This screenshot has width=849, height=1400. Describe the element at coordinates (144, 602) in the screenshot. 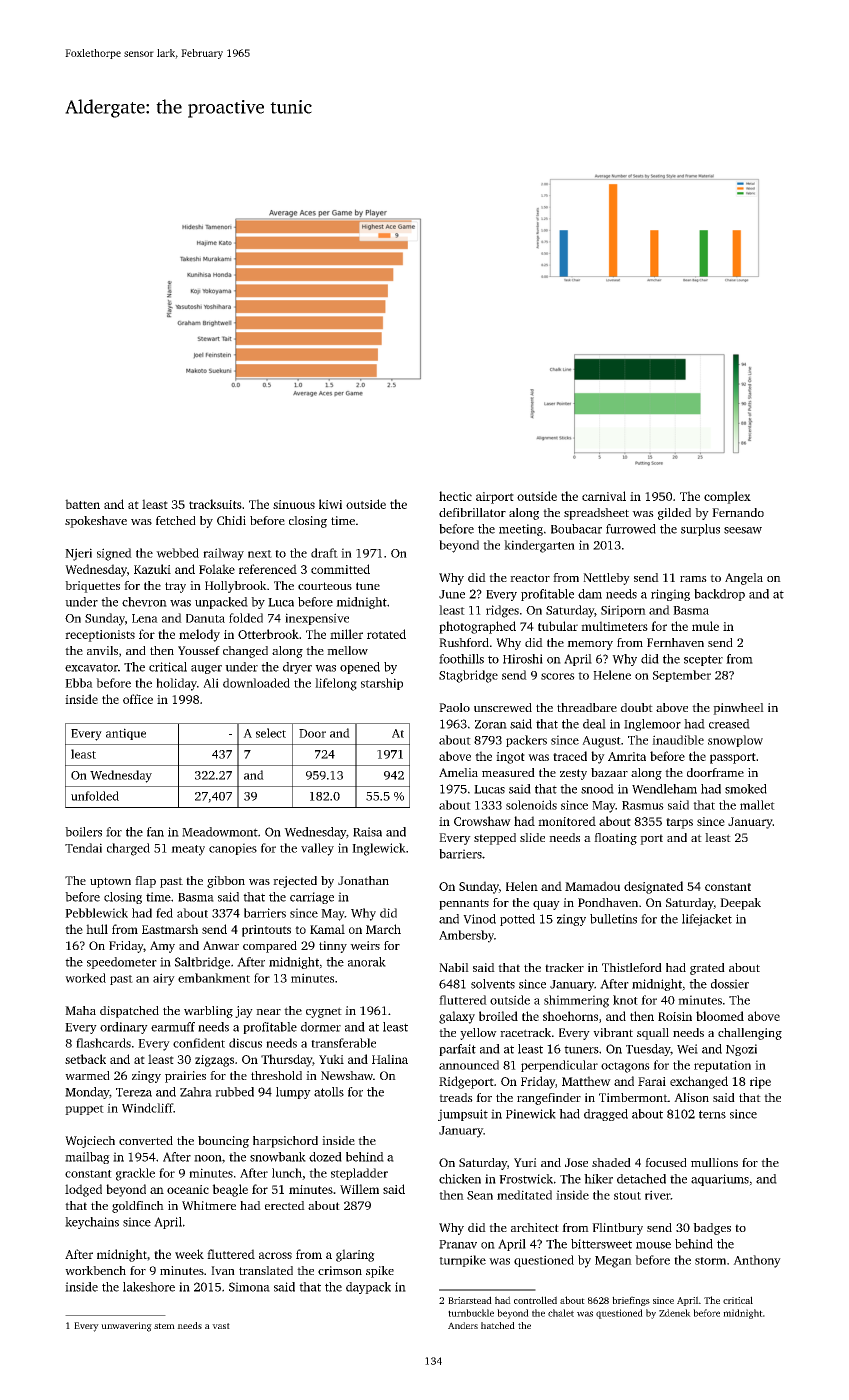

I see `chevron` at that location.
